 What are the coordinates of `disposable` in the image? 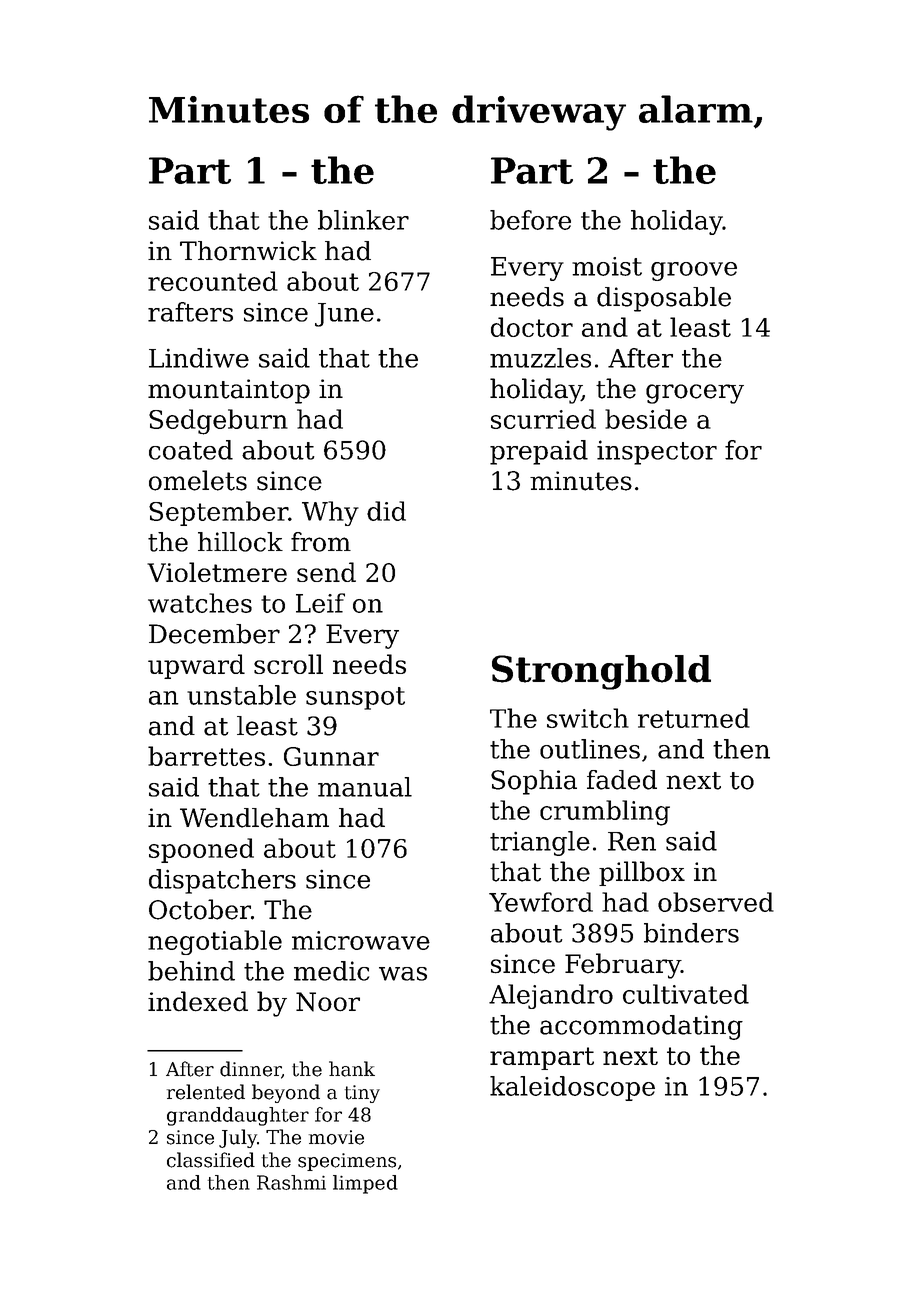 It's located at (664, 299).
